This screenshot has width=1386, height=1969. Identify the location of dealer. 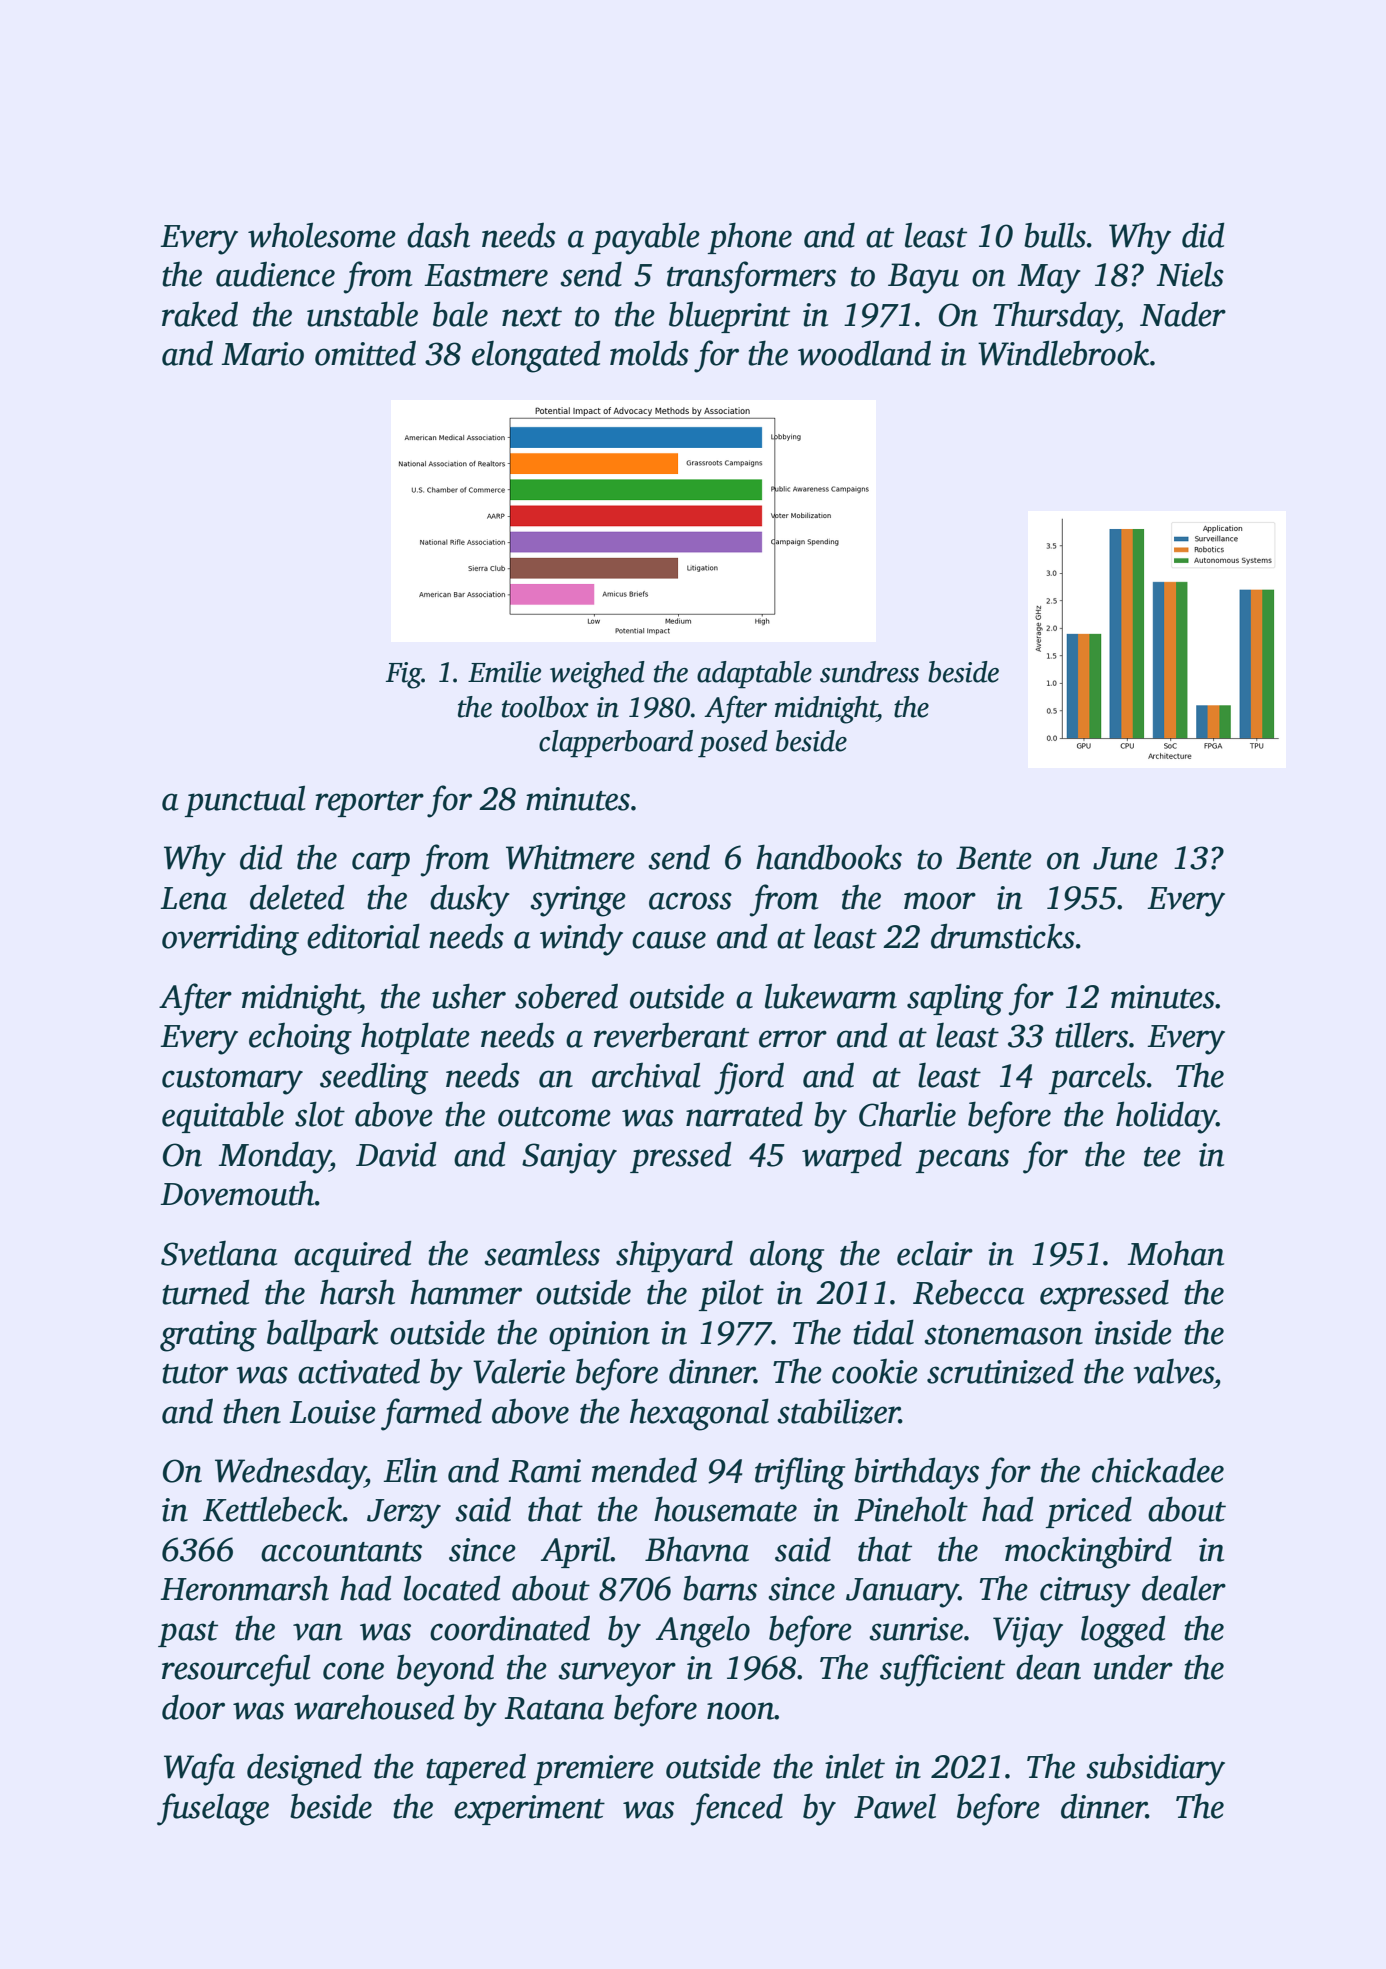
(1184, 1588).
